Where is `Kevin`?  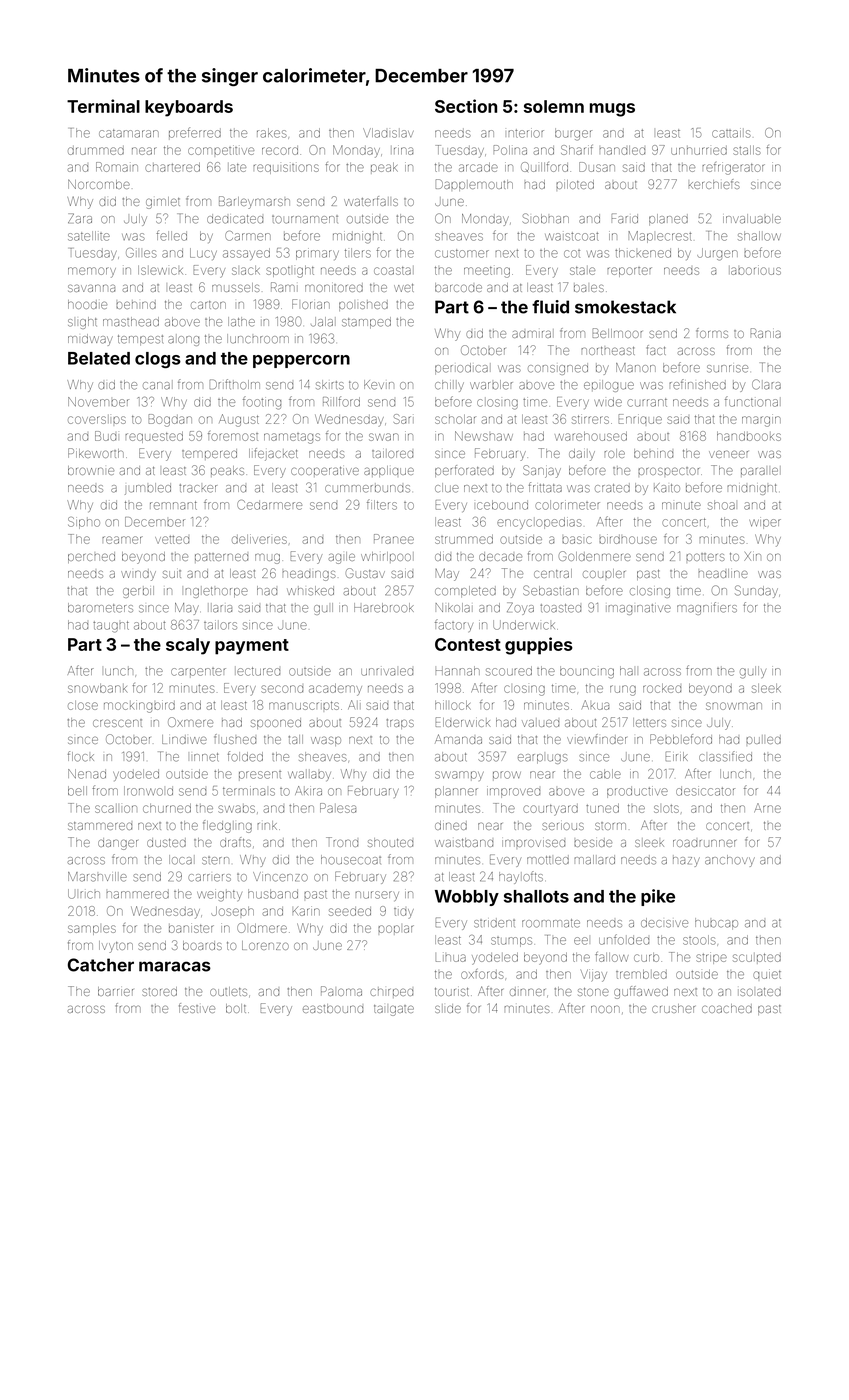 Kevin is located at coordinates (379, 385).
